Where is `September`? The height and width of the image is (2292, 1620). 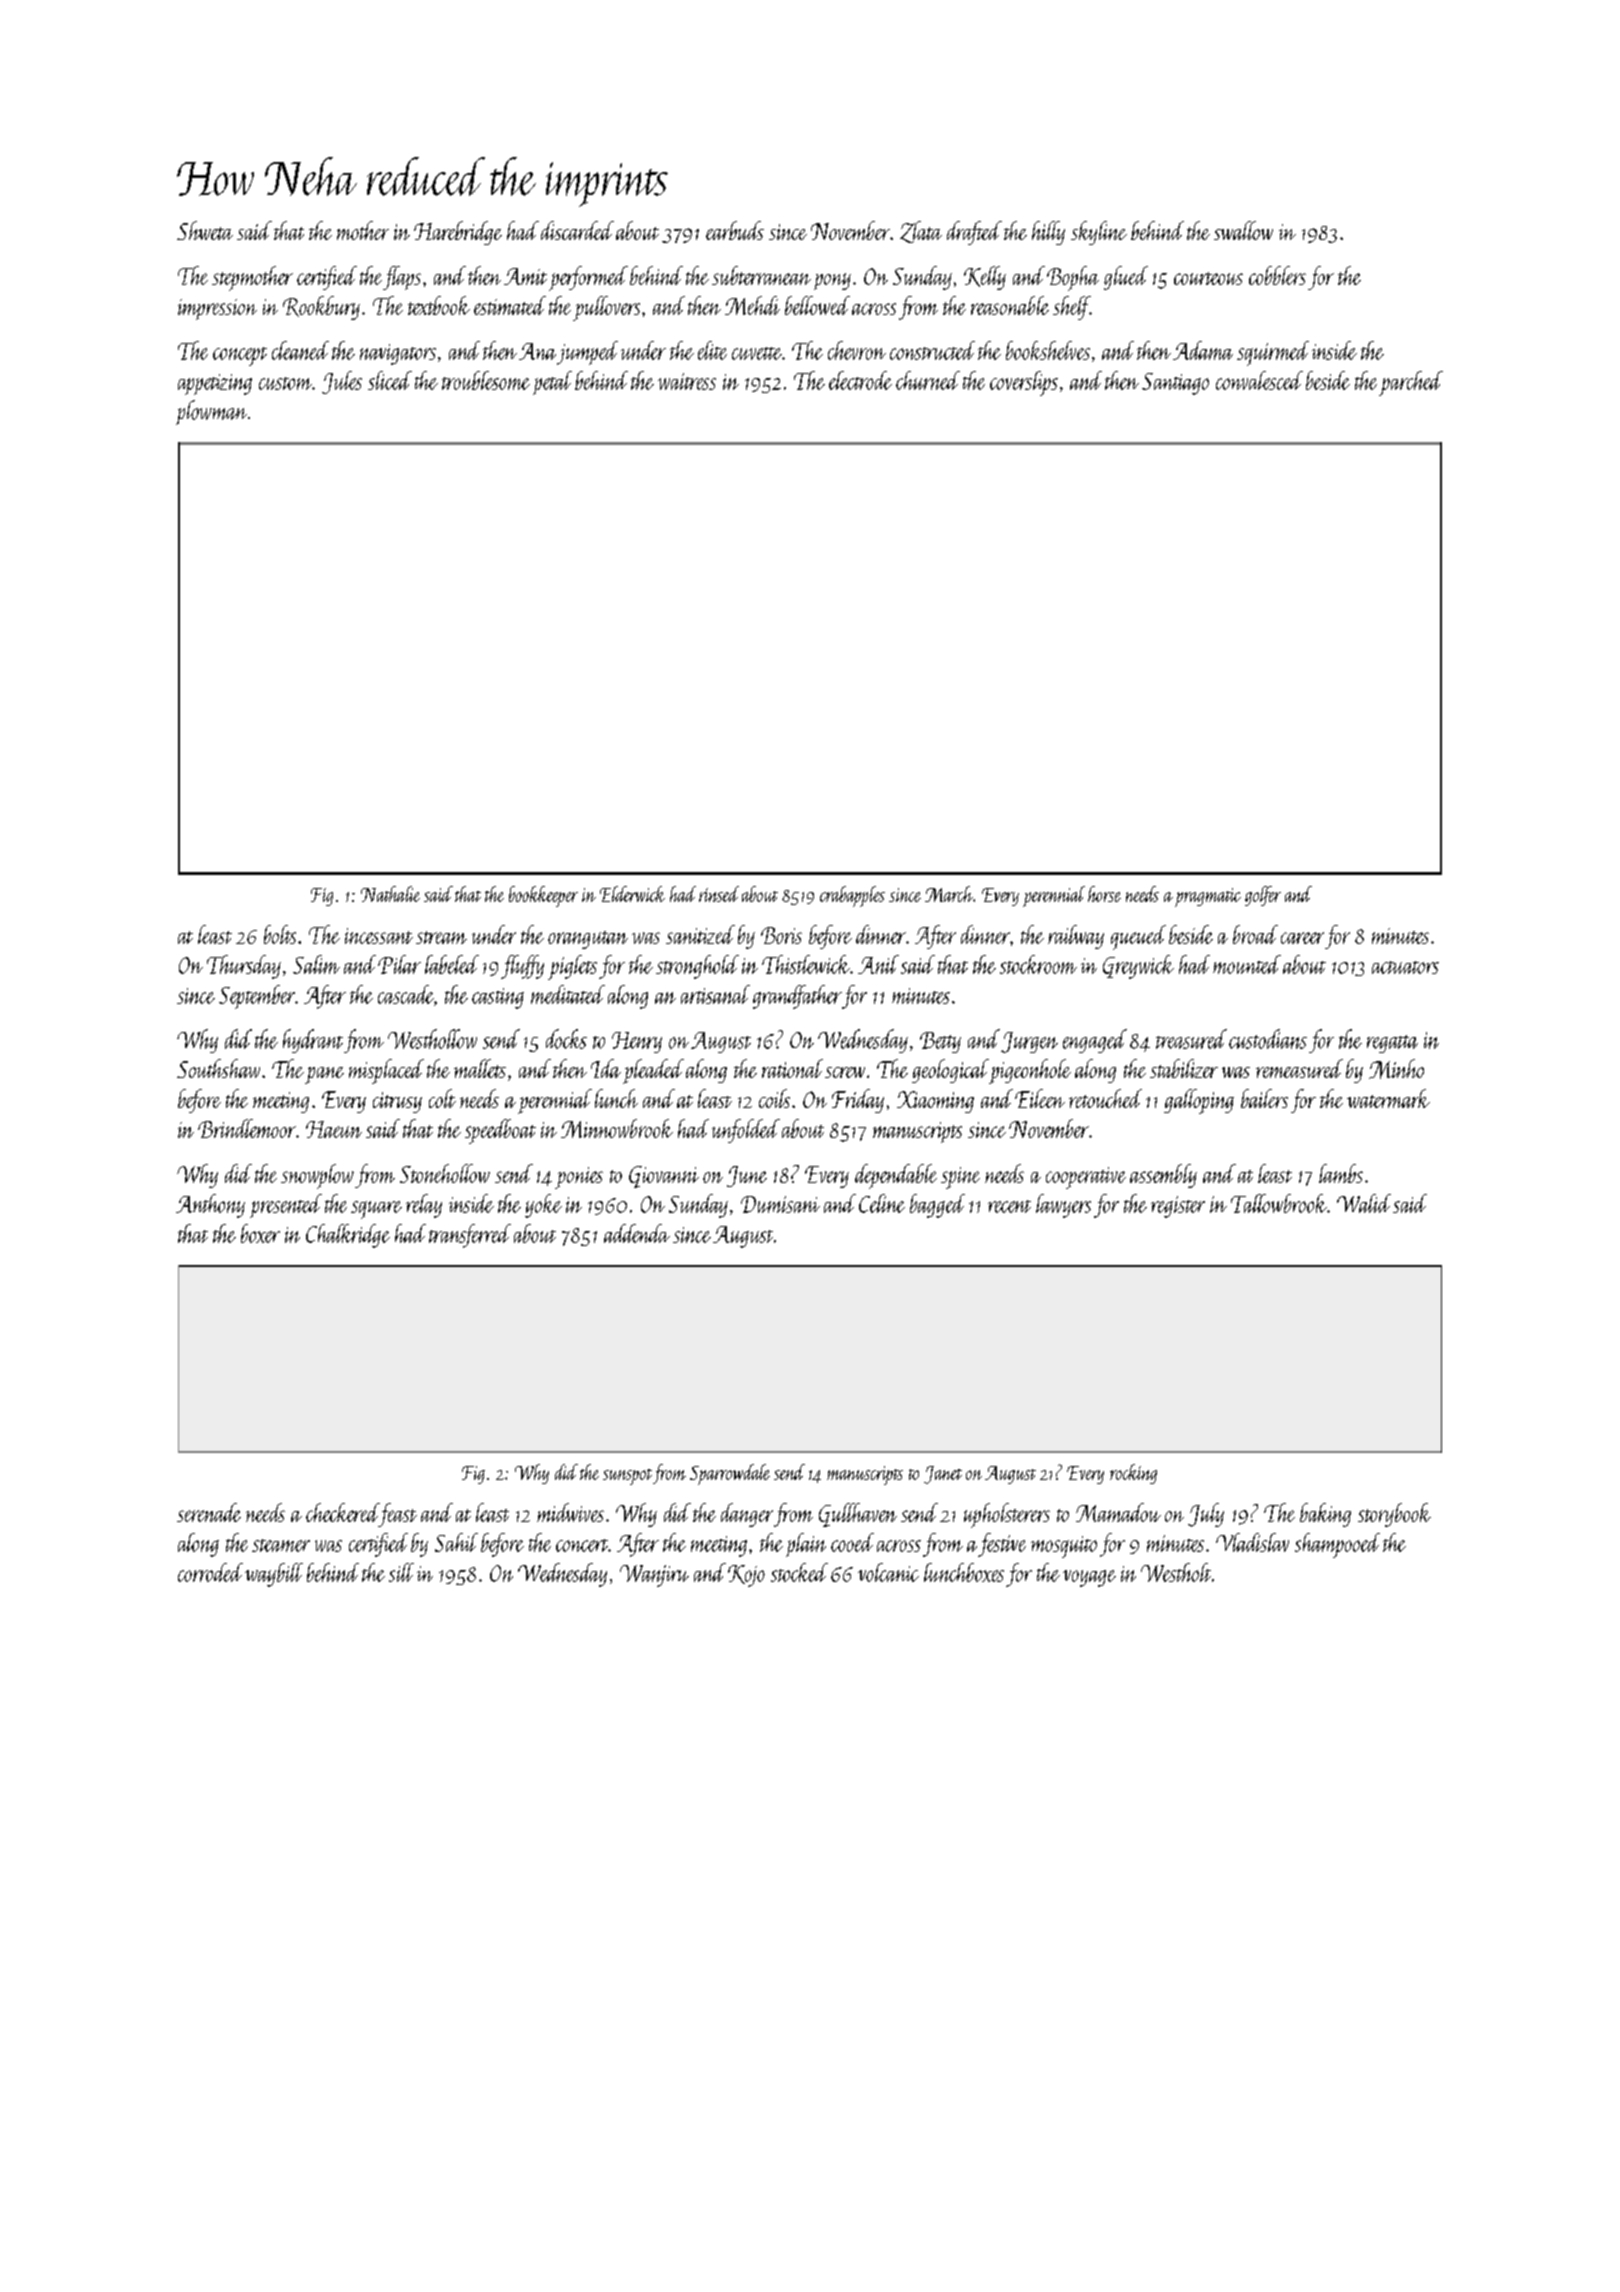
September is located at coordinates (257, 997).
